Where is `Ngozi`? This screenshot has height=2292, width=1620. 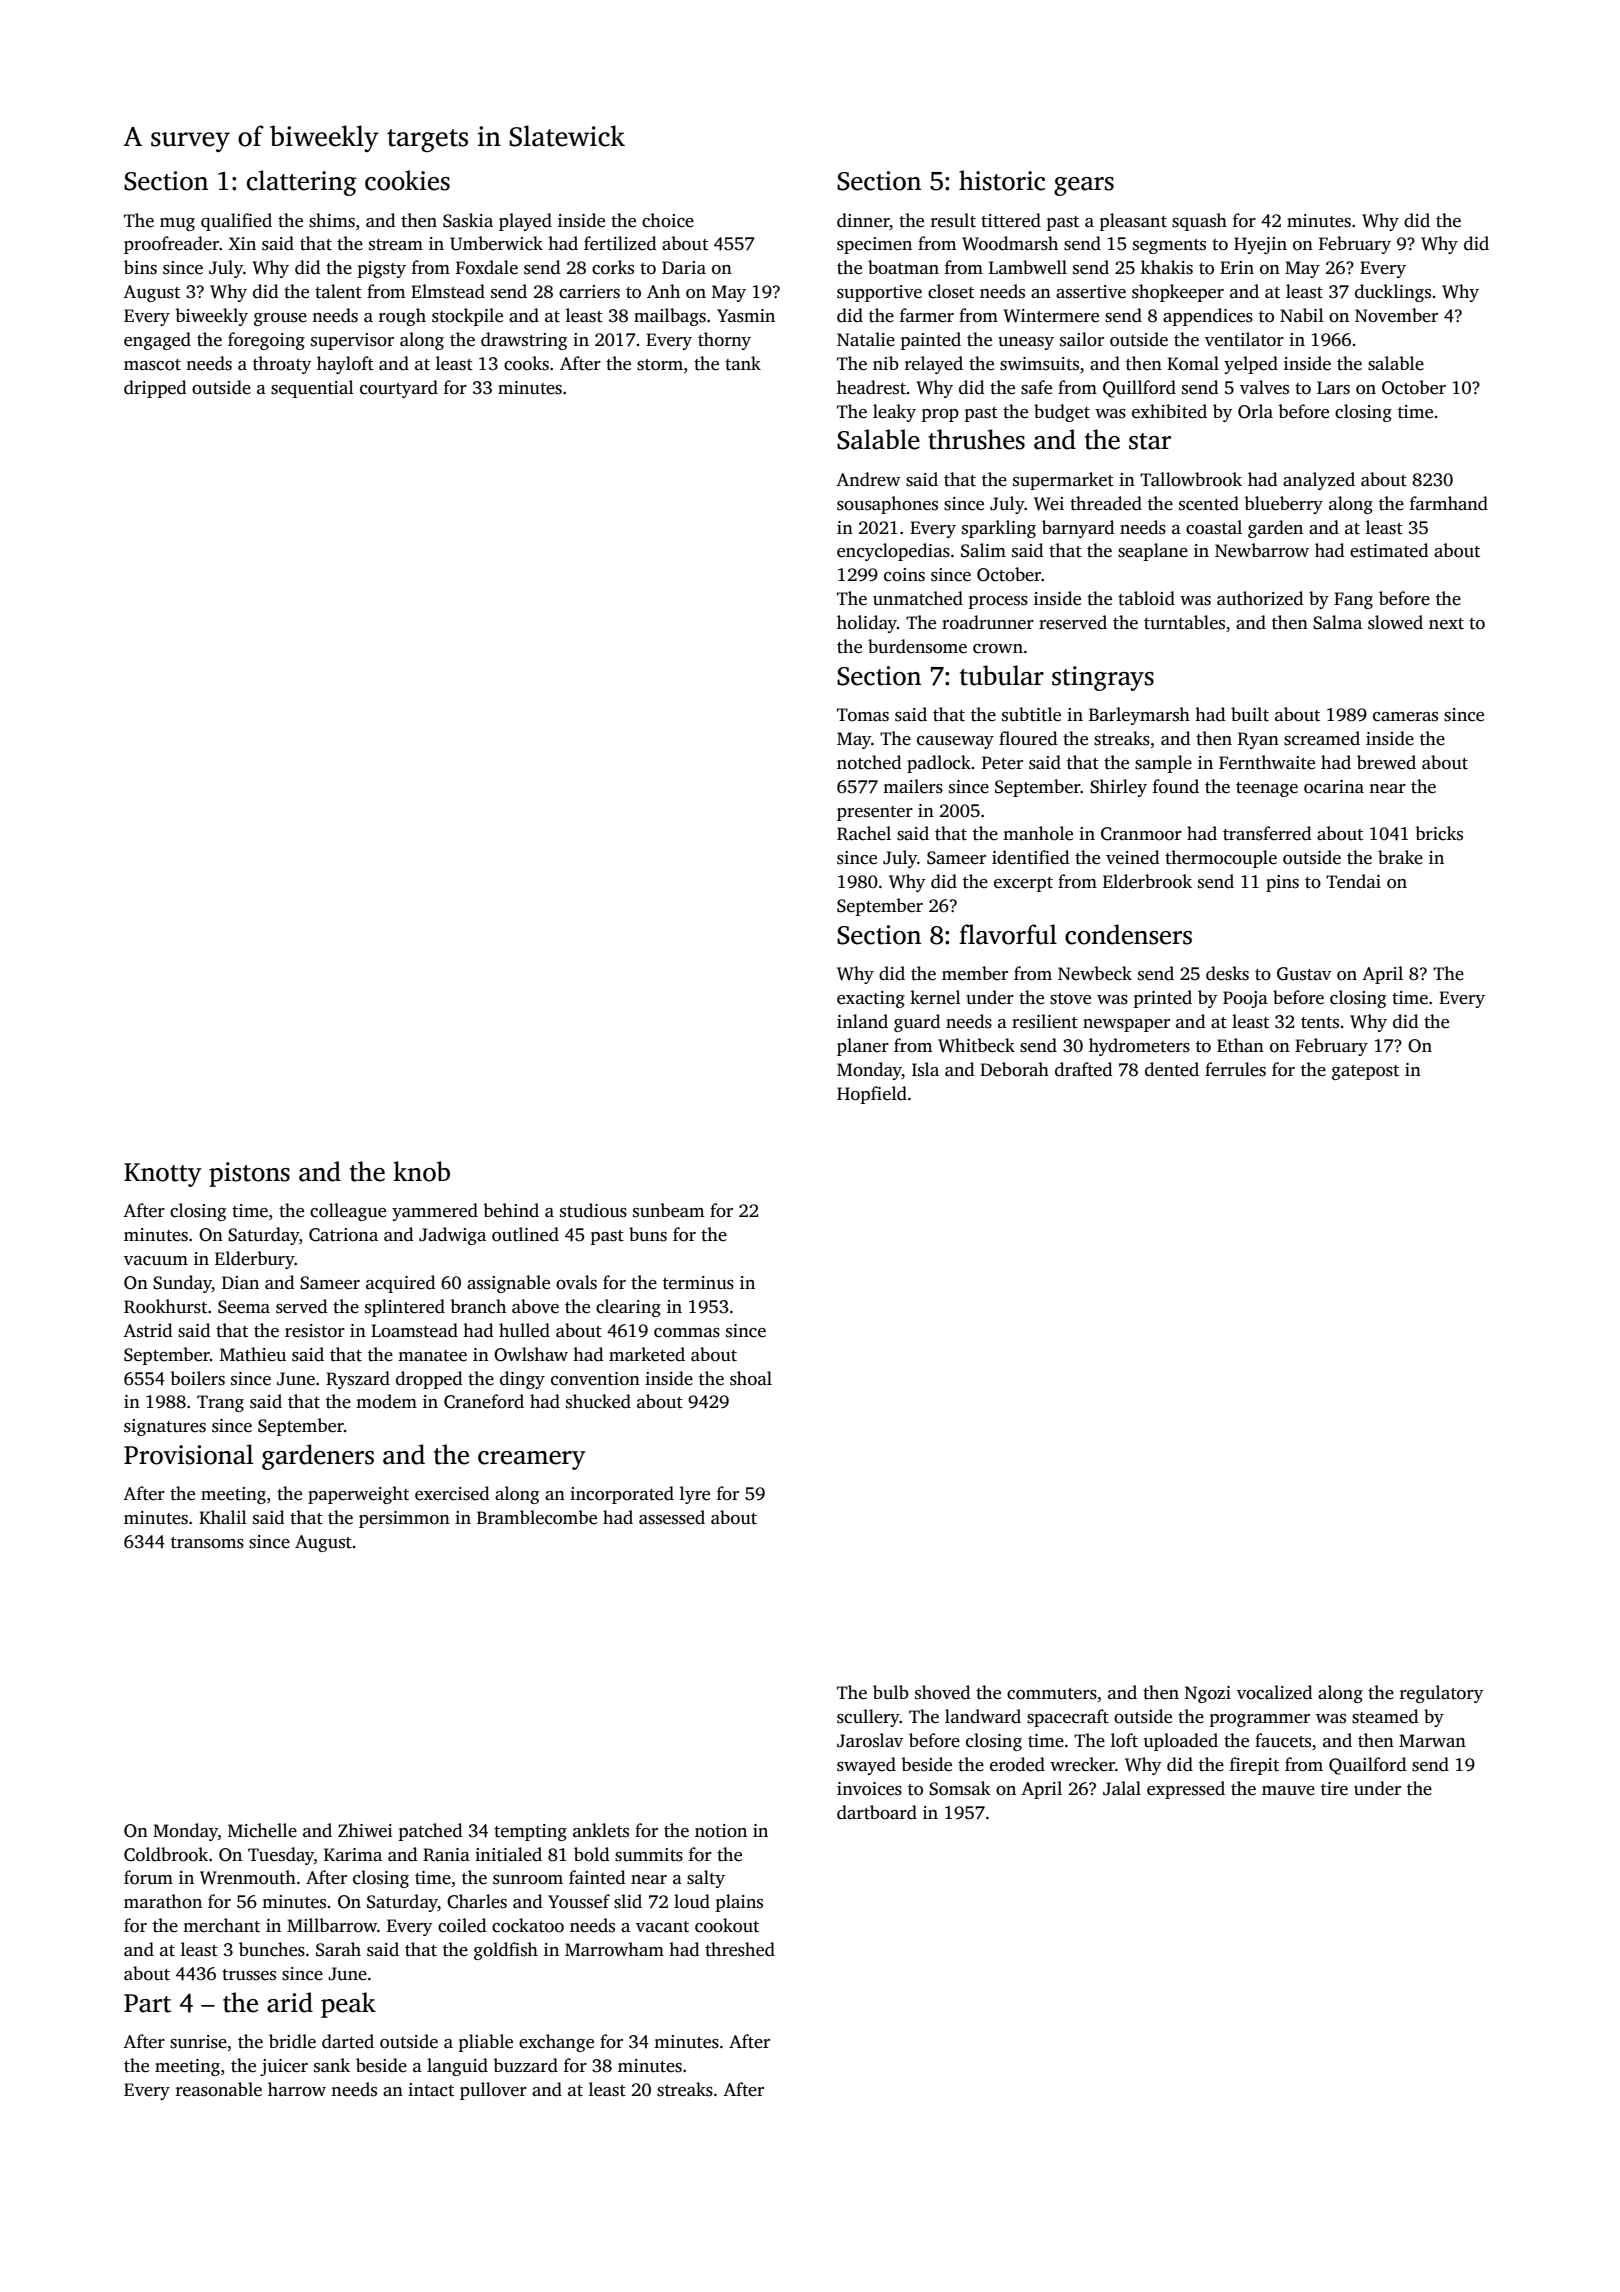 Ngozi is located at coordinates (1208, 1694).
